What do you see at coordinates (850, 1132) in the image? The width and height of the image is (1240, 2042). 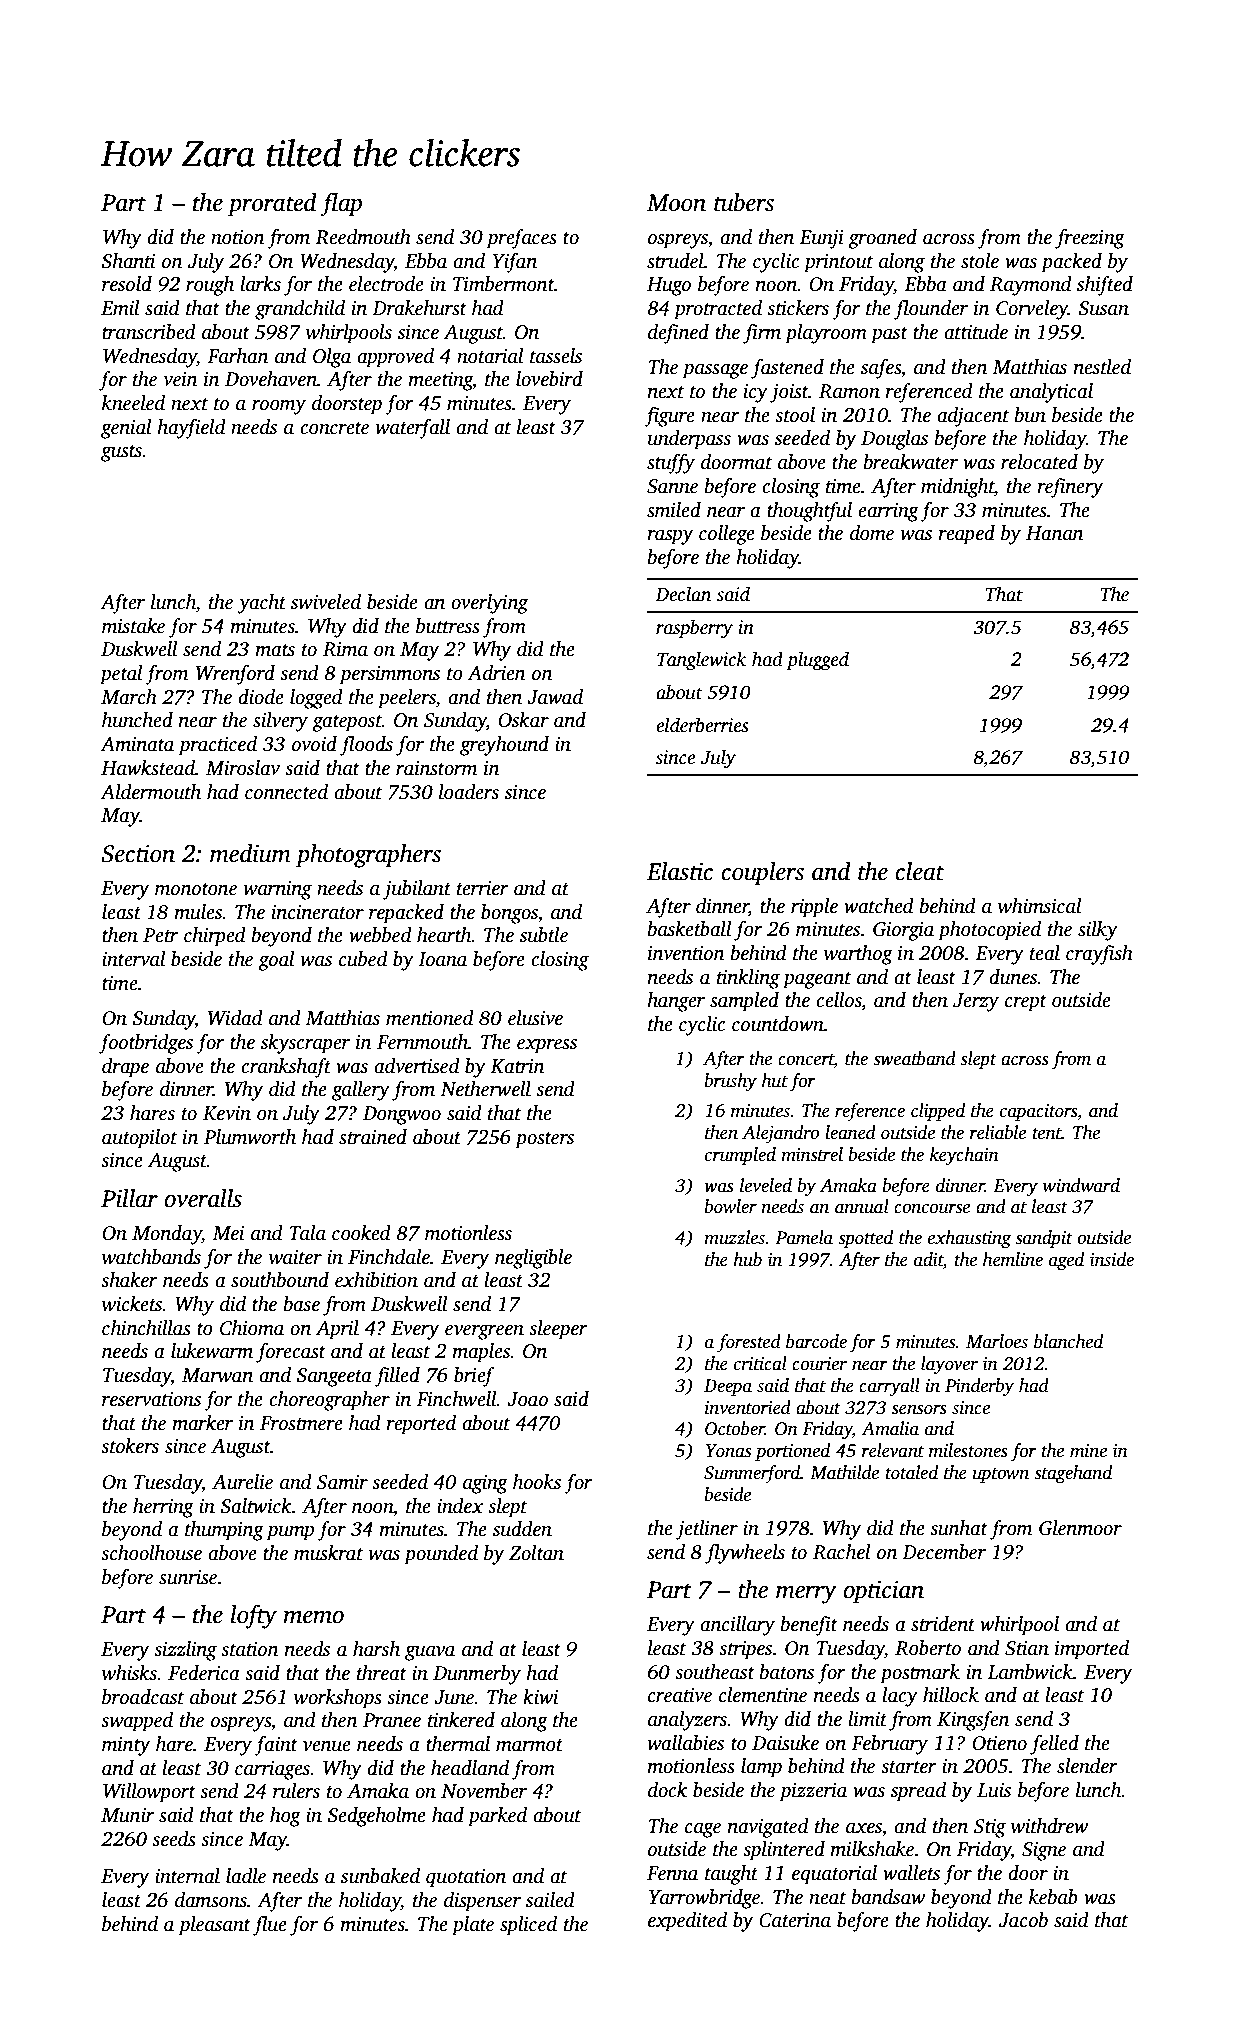 I see `leaned` at bounding box center [850, 1132].
